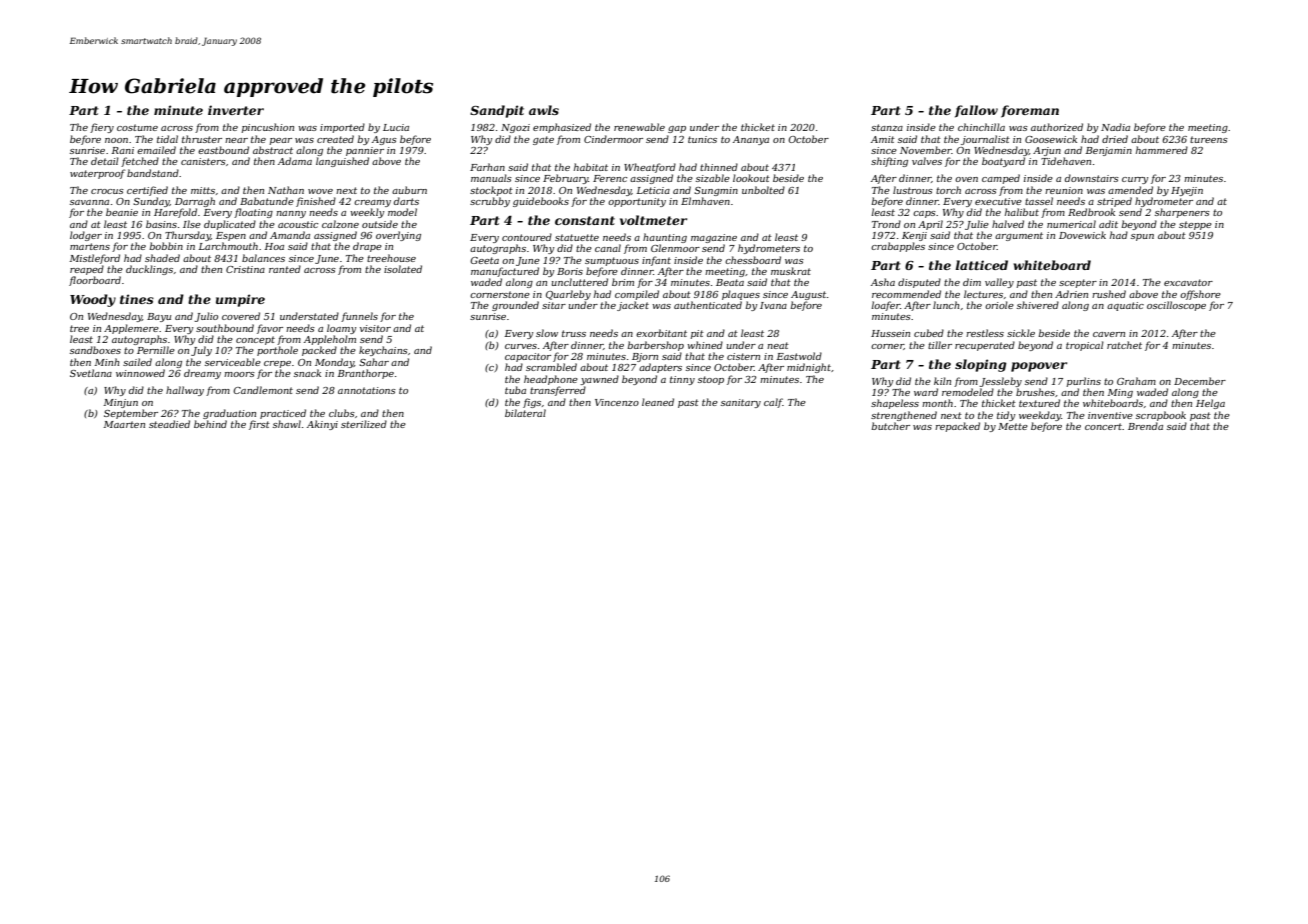  Describe the element at coordinates (653, 220) in the image. I see `voltmeter` at that location.
